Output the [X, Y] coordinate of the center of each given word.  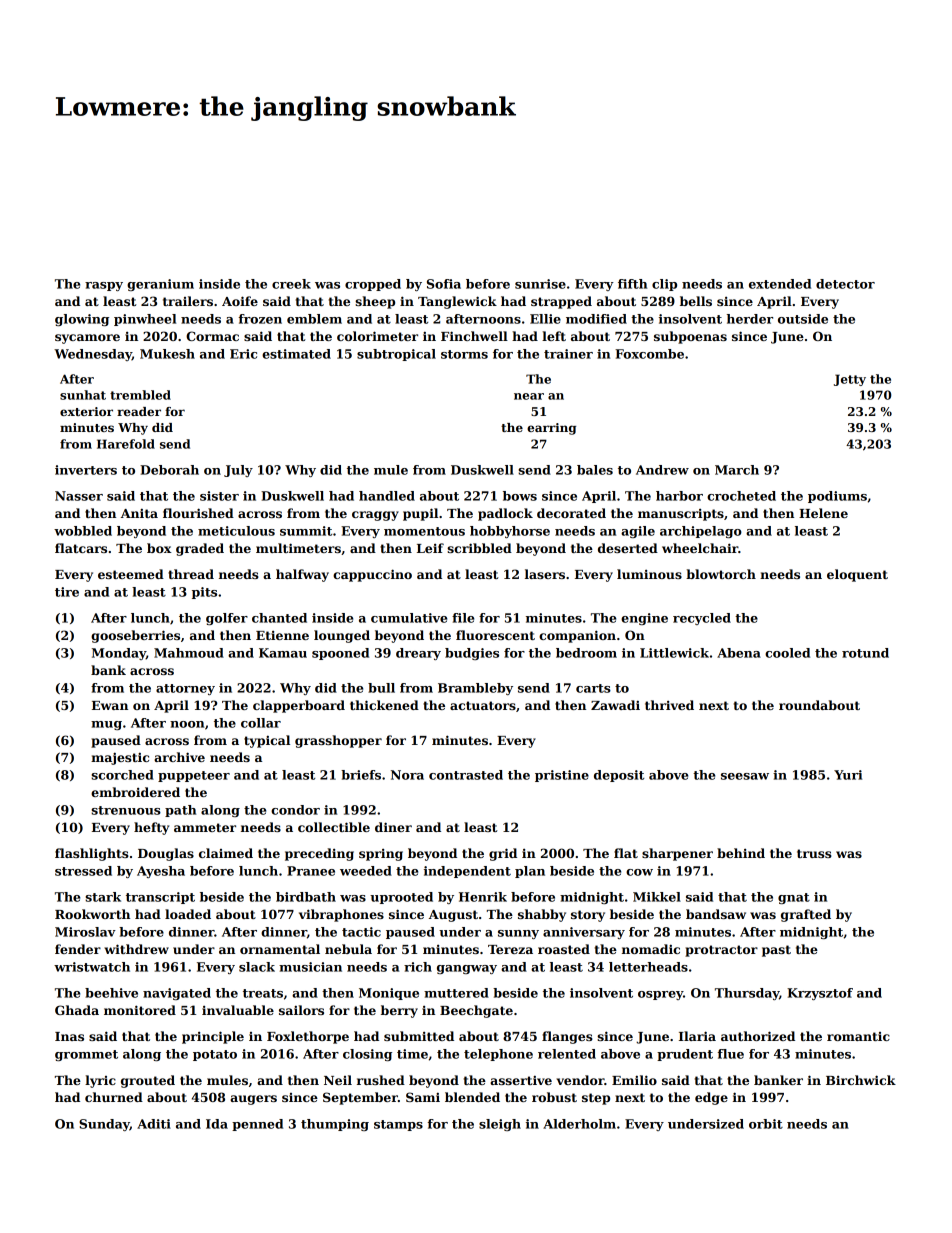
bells [696, 301]
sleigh [500, 1125]
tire [67, 592]
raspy [104, 286]
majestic [120, 758]
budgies [472, 654]
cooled [787, 653]
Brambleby [475, 689]
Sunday [104, 1125]
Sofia [444, 284]
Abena [739, 653]
